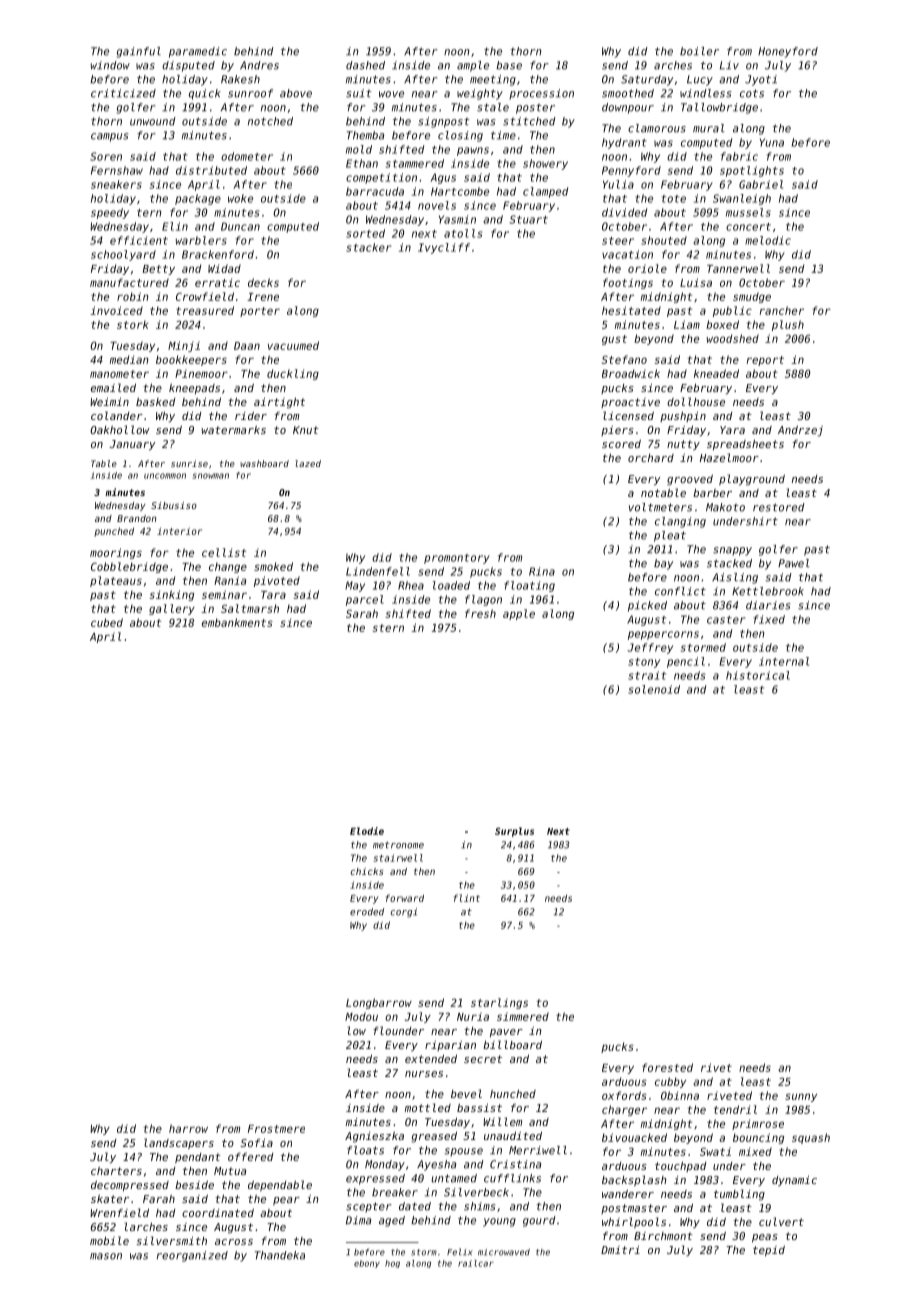 This image has width=924, height=1308. What do you see at coordinates (699, 51) in the image?
I see `boiler` at bounding box center [699, 51].
